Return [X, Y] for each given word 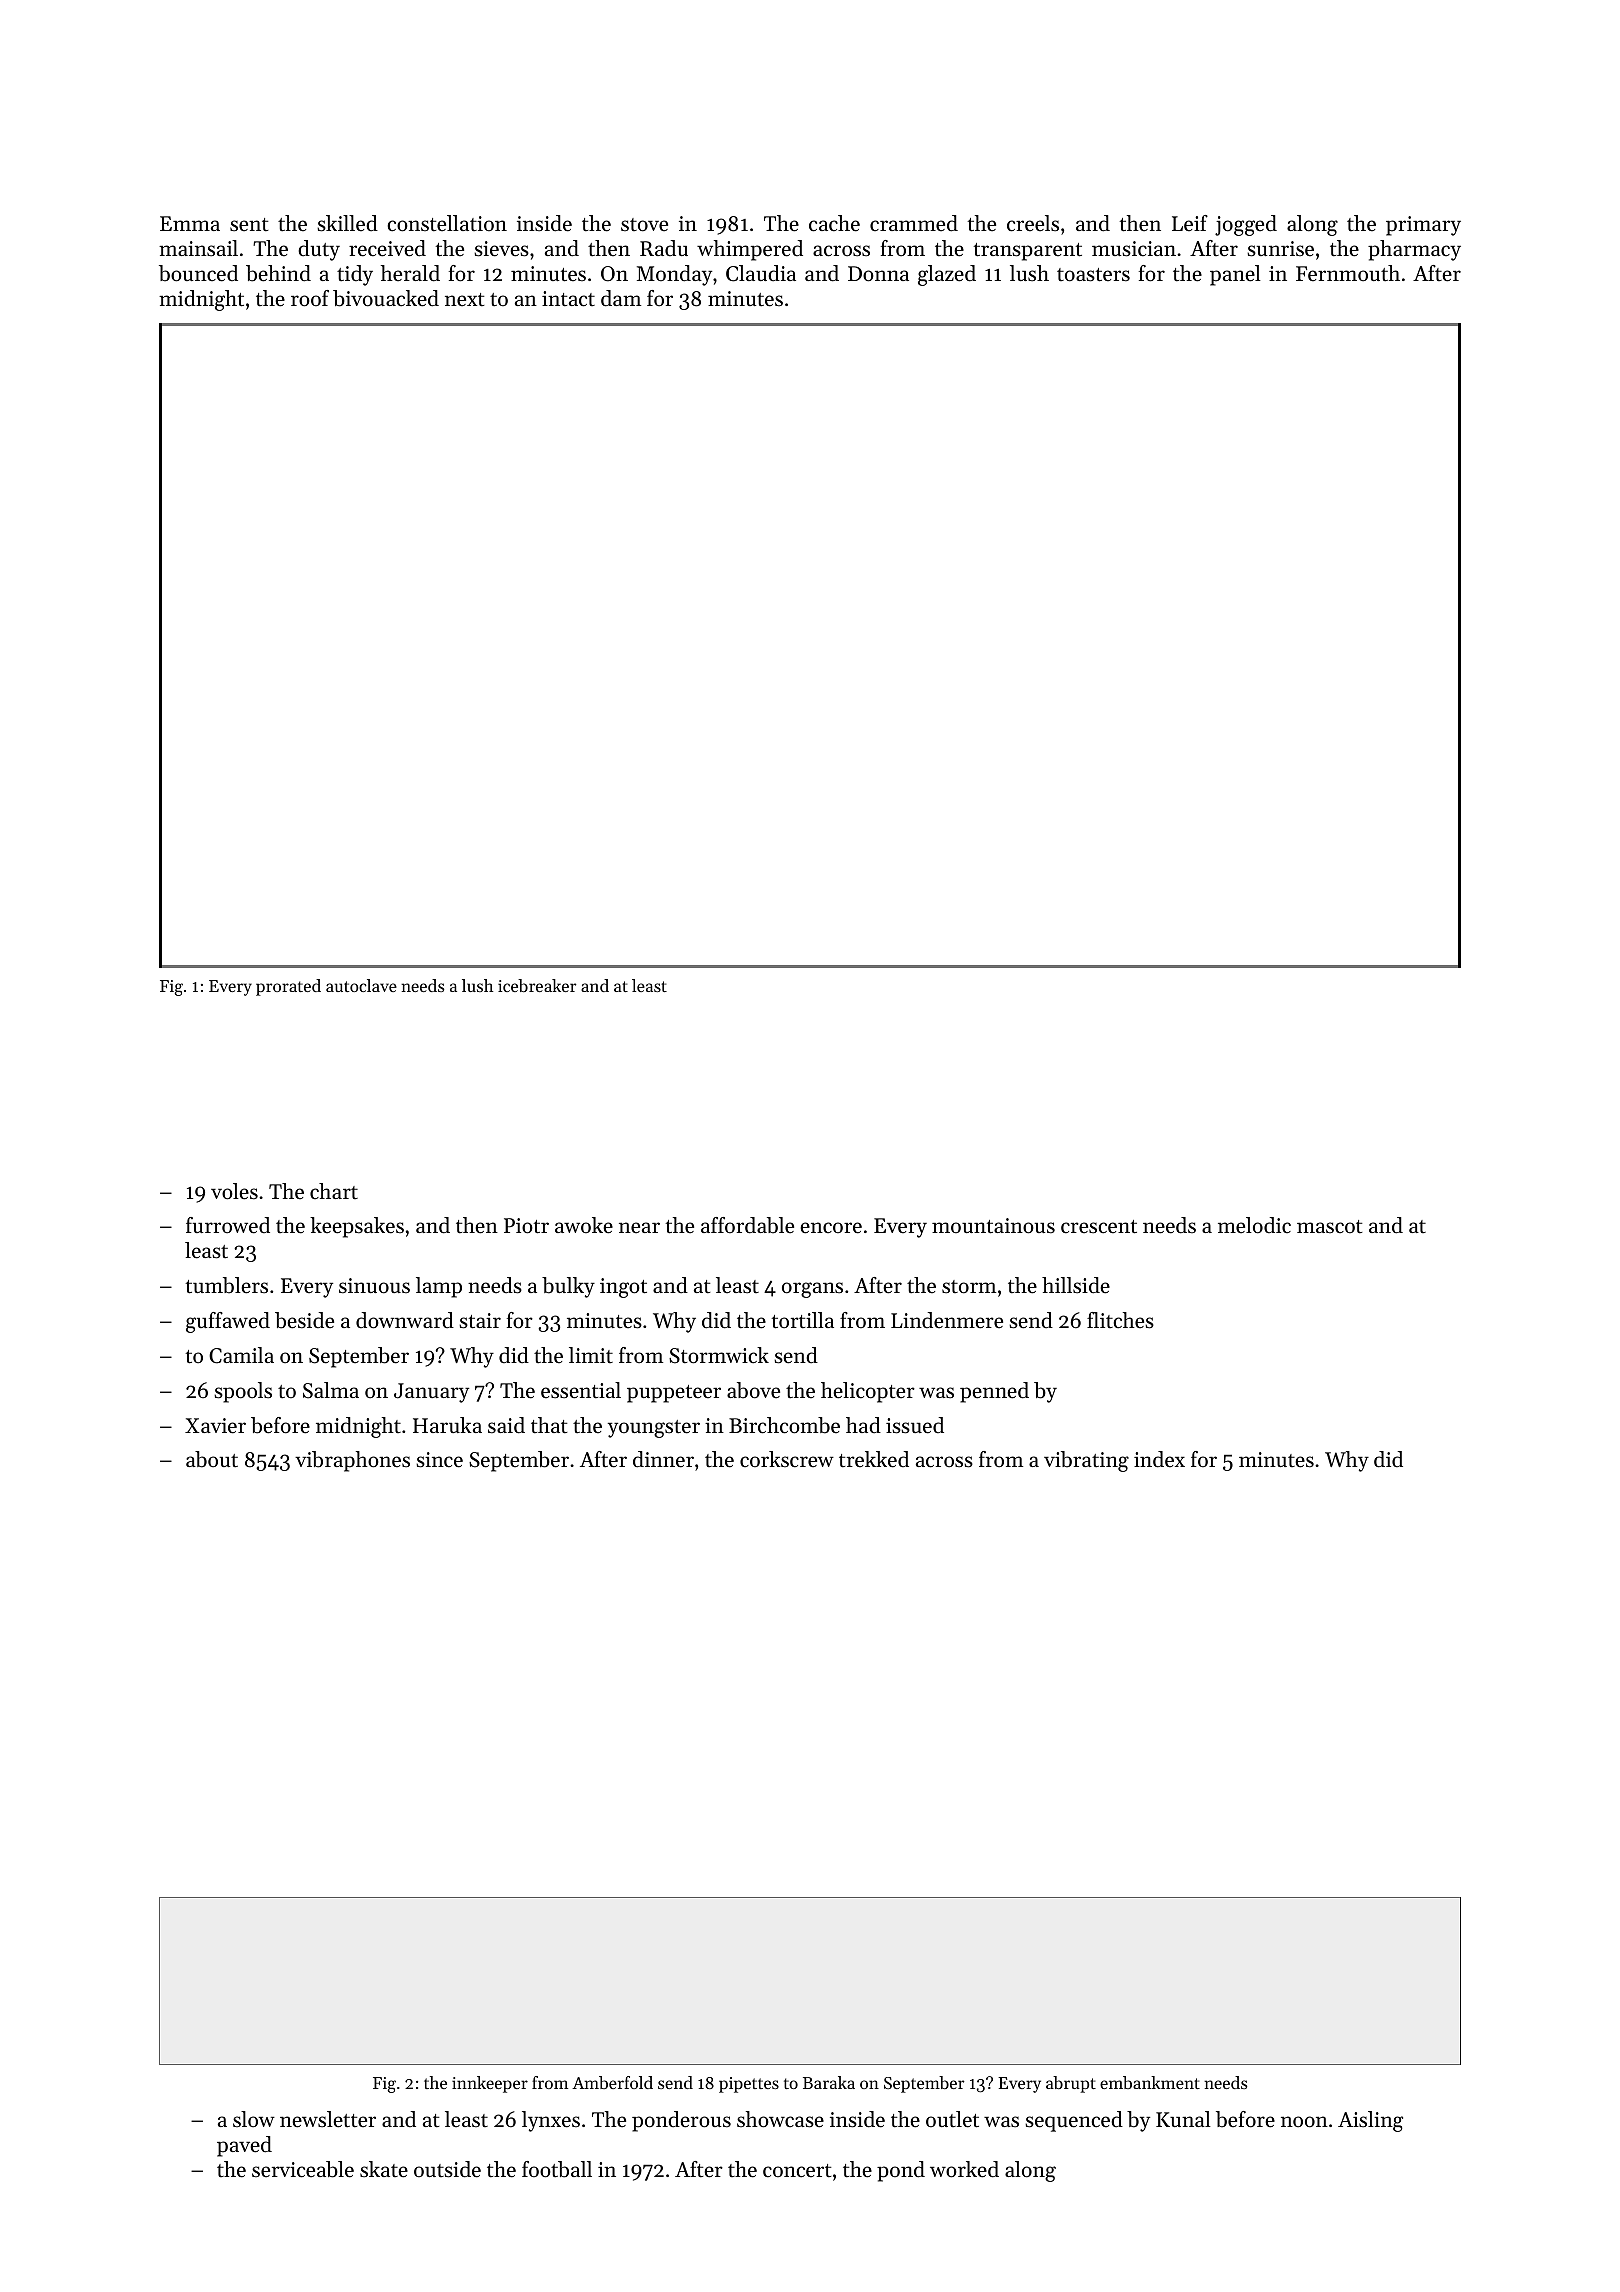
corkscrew [787, 1459]
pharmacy [1414, 250]
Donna [878, 274]
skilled [347, 223]
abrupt [1071, 2084]
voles [234, 1191]
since [439, 1460]
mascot [1329, 1227]
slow [254, 2119]
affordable [747, 1225]
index [1159, 1459]
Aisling [1370, 2121]
